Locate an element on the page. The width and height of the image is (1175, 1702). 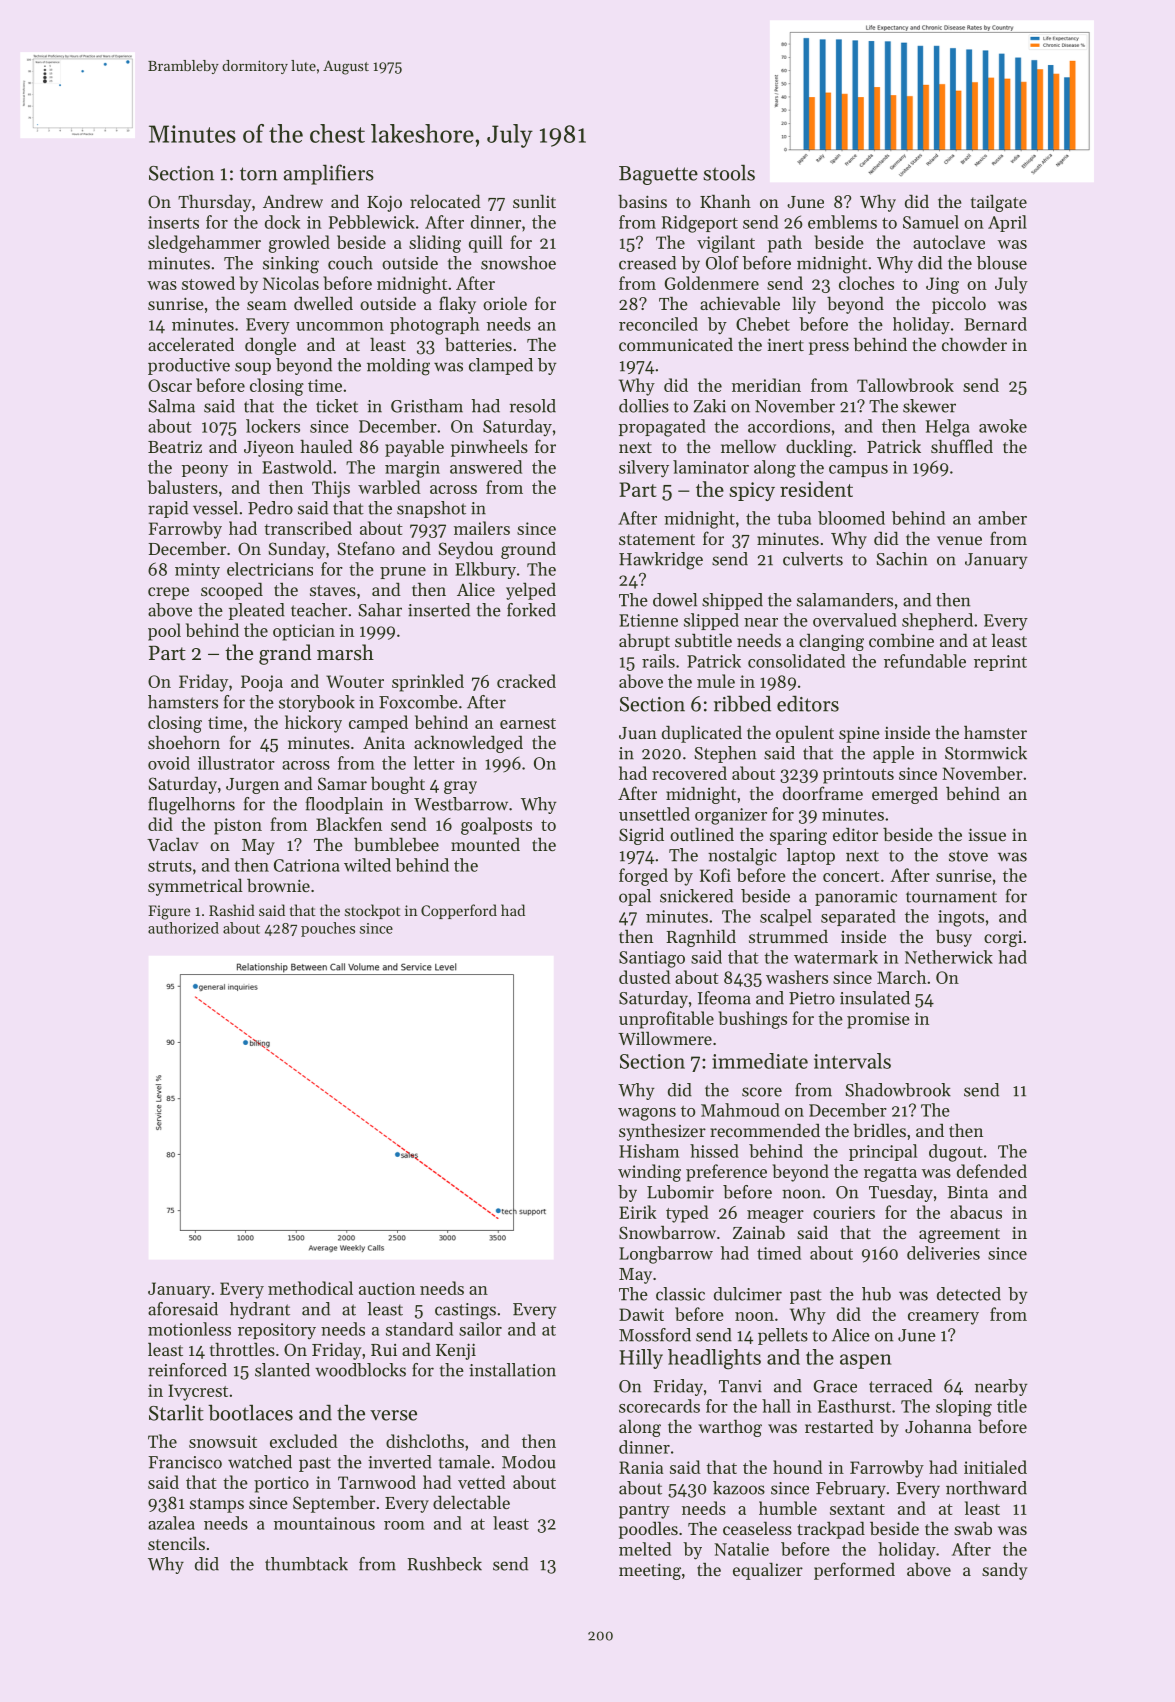
Shadowbrook is located at coordinates (898, 1090).
